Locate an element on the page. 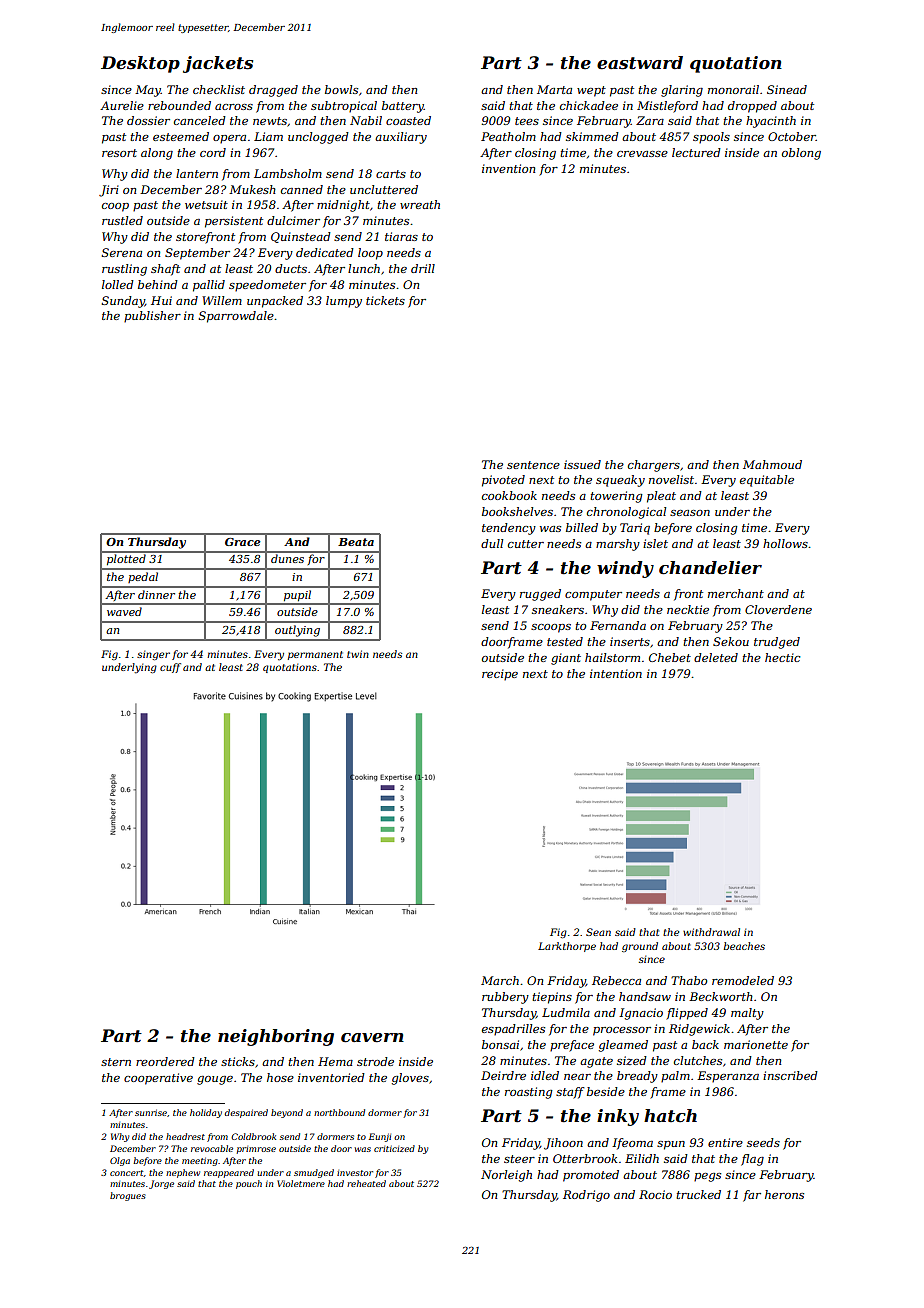  necktie is located at coordinates (688, 609).
